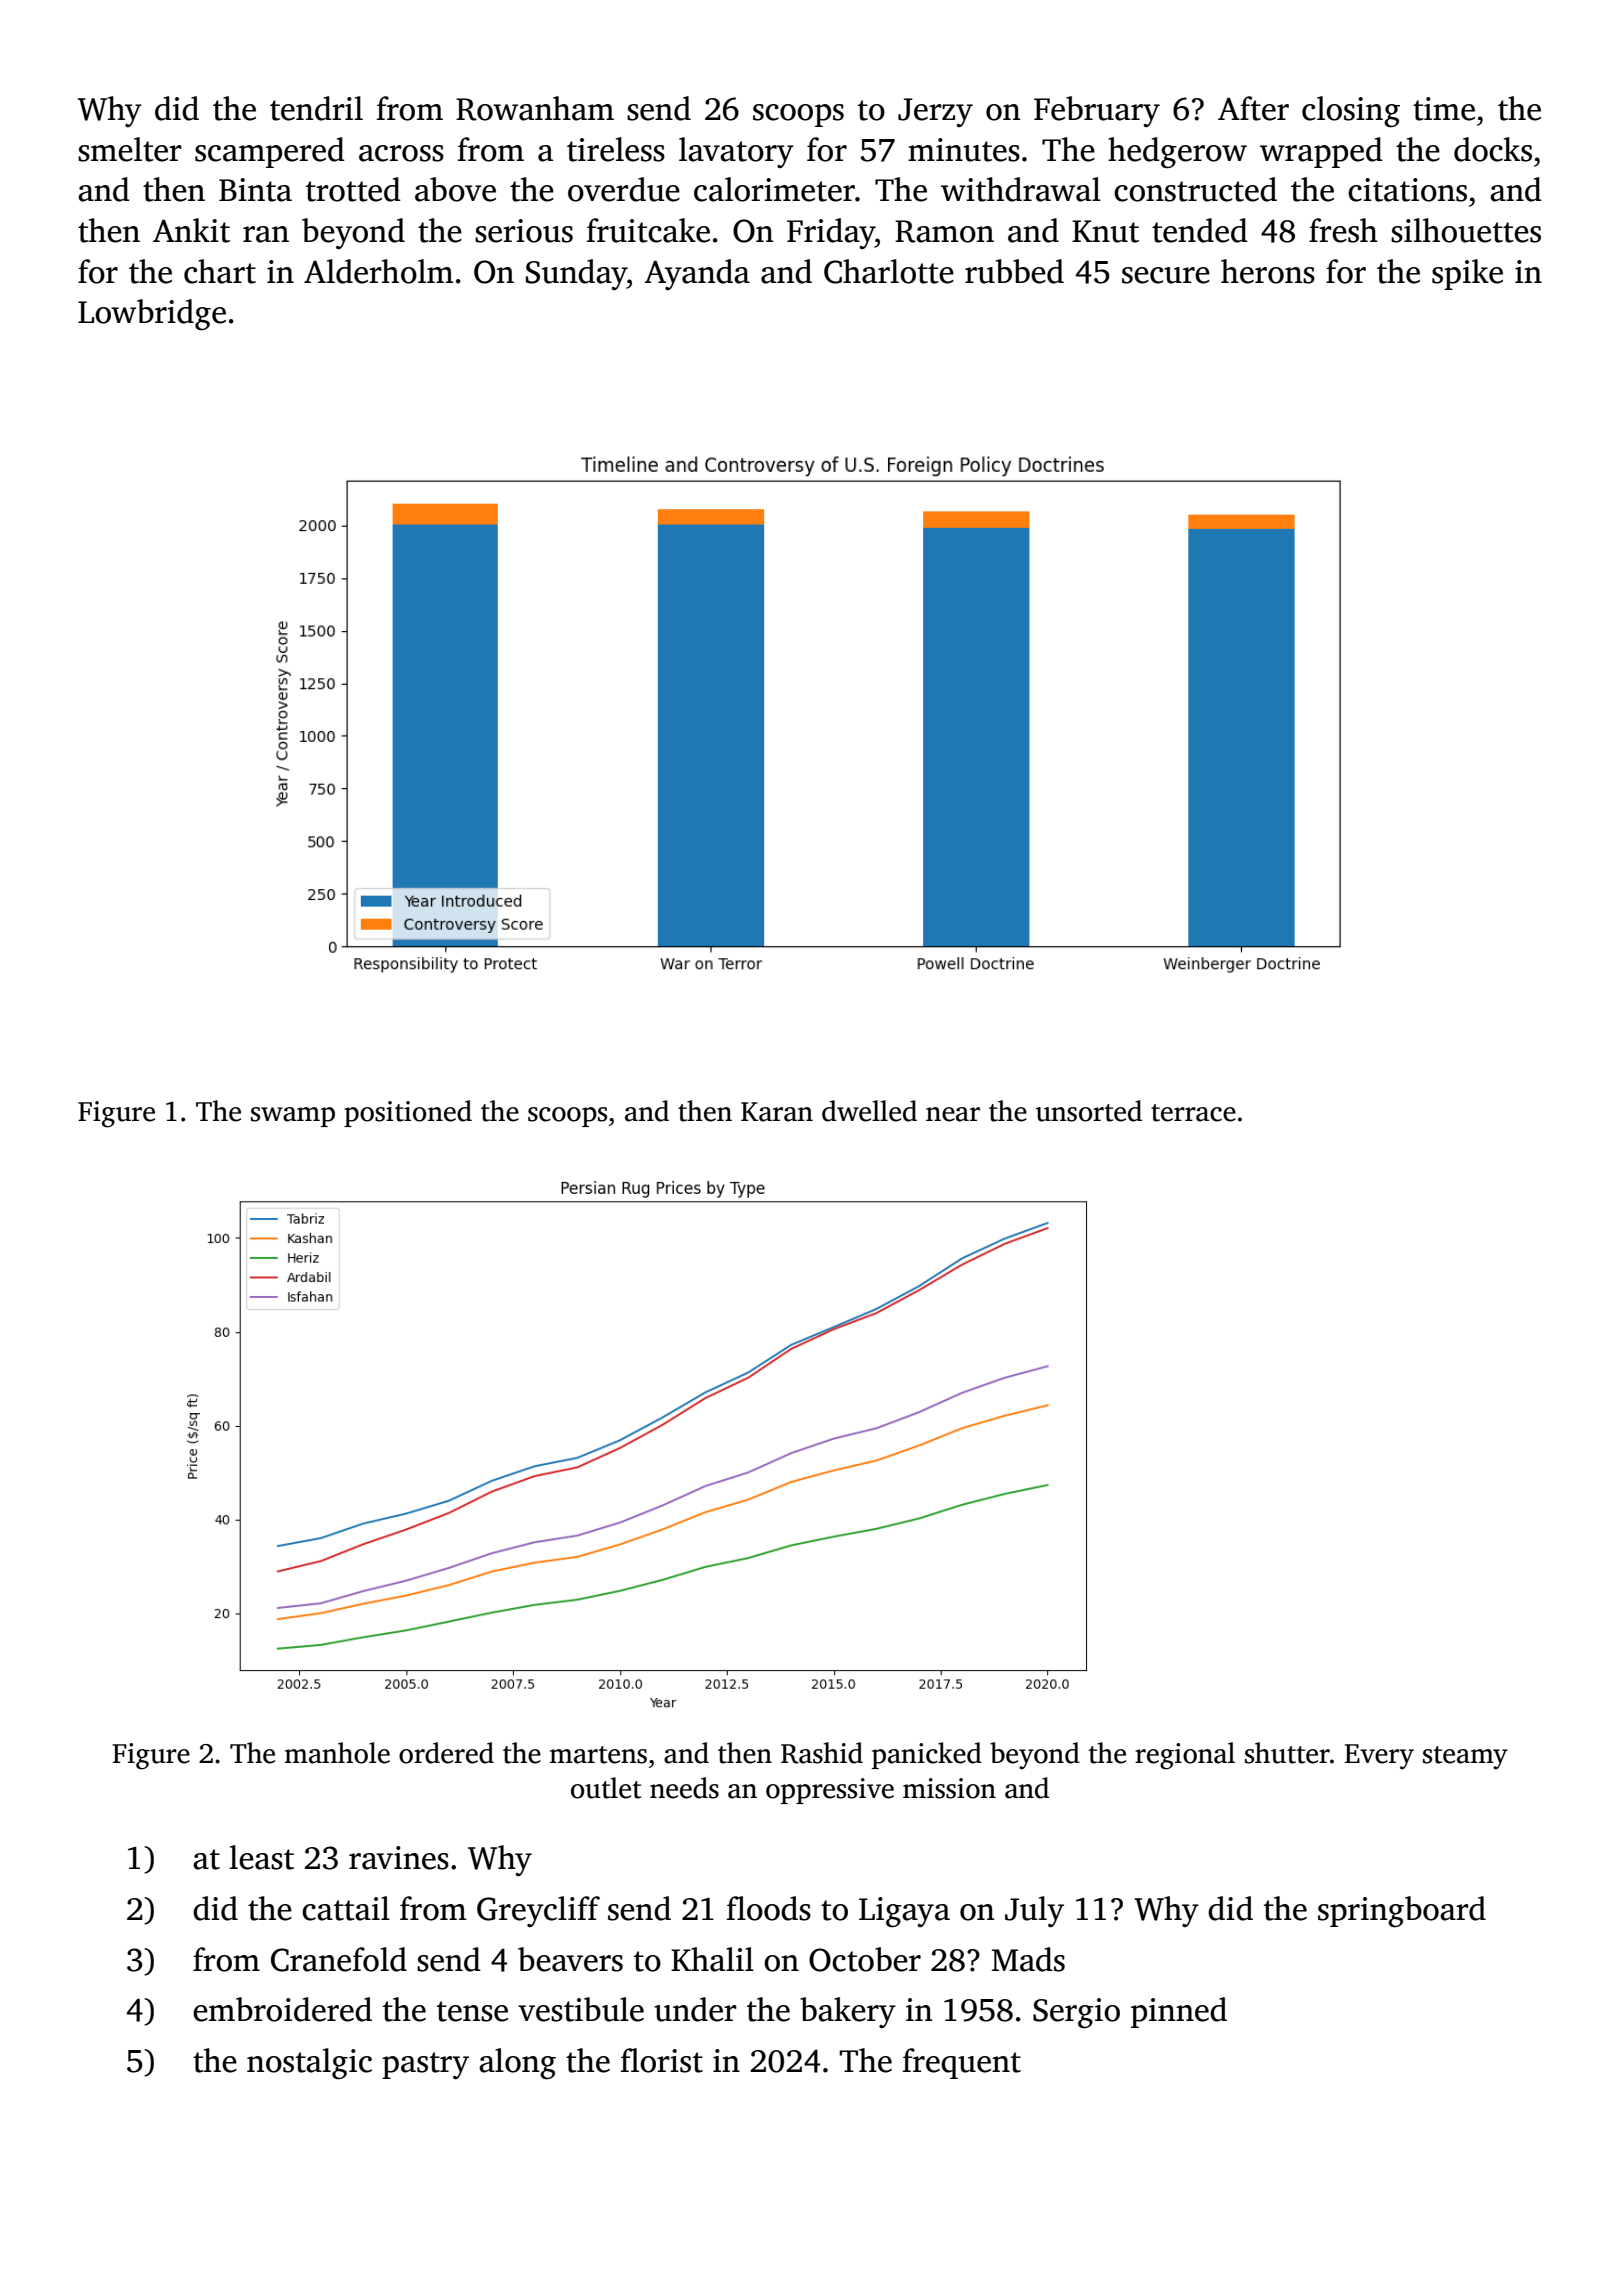  Describe the element at coordinates (869, 1111) in the page. I see `dwelled` at that location.
